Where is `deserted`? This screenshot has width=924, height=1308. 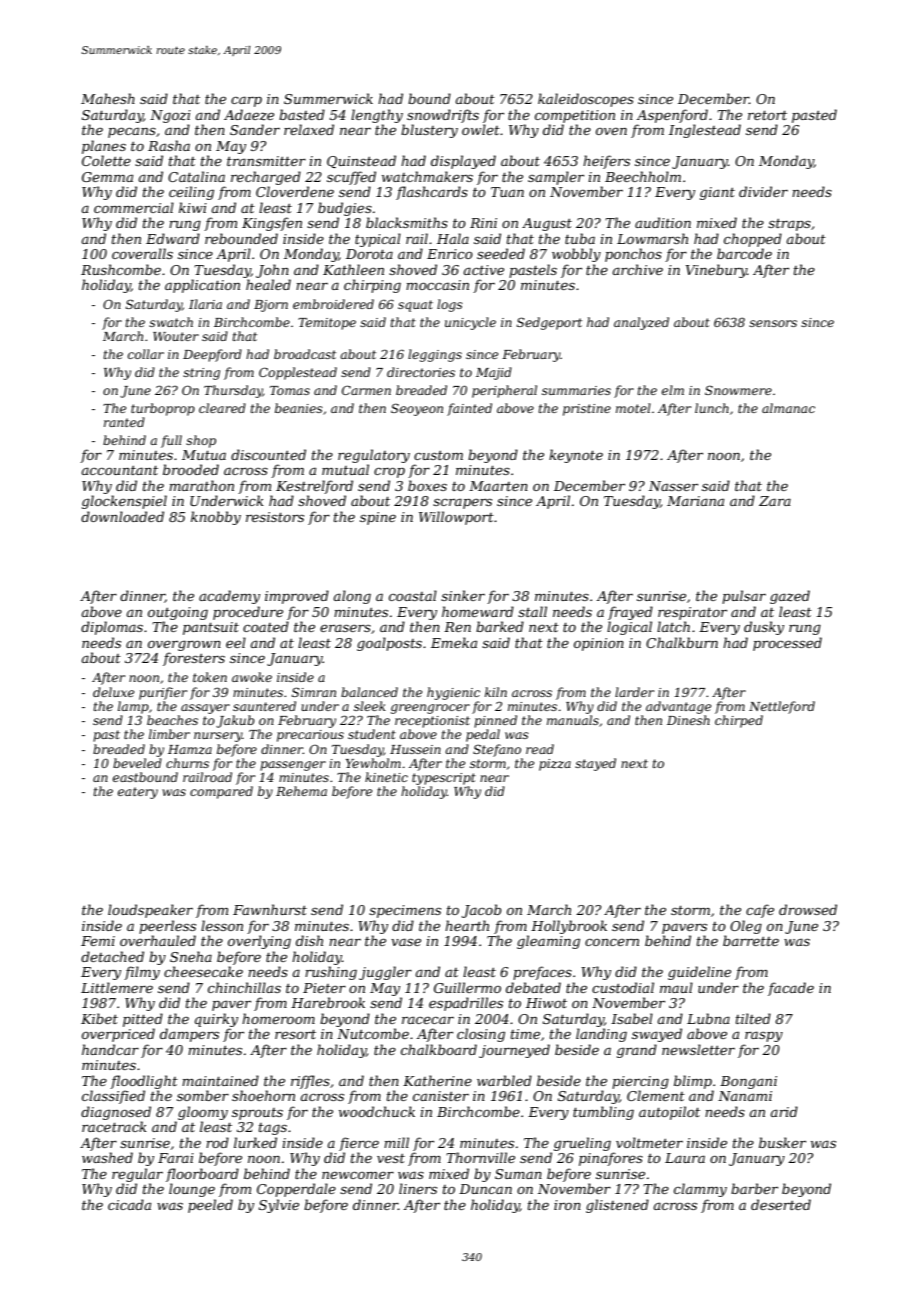
deserted is located at coordinates (781, 1204).
